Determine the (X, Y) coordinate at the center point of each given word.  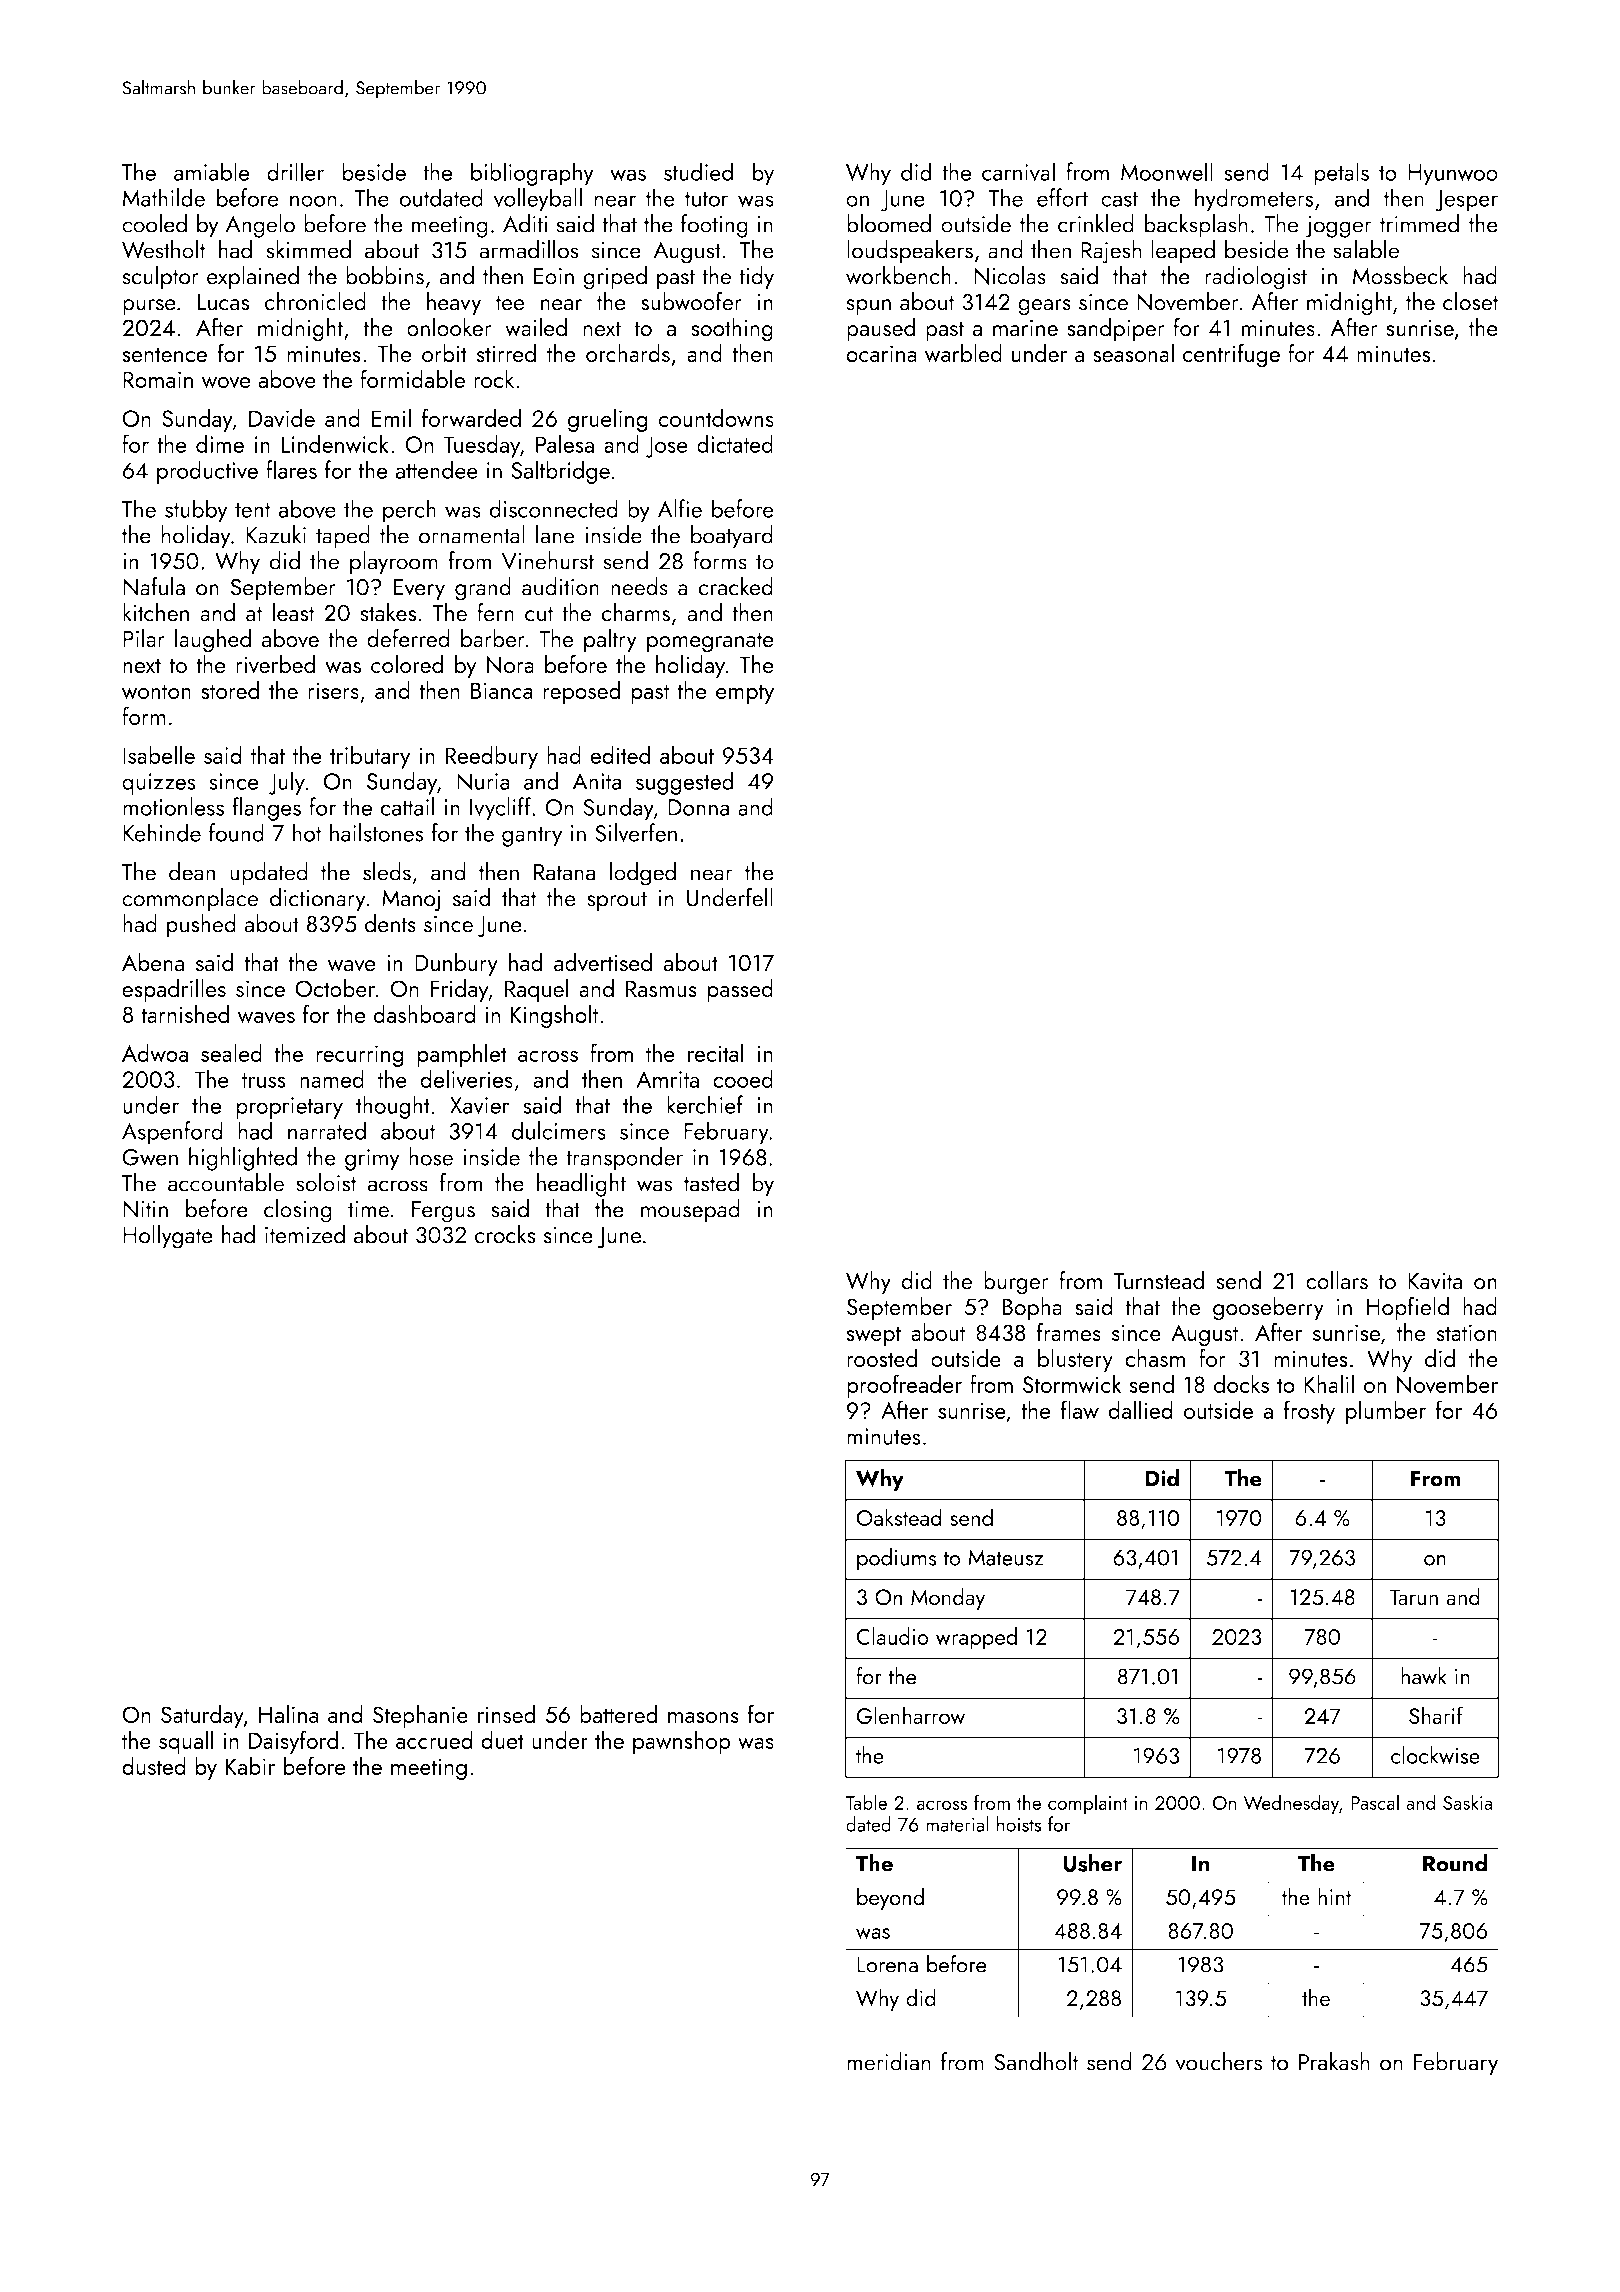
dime (220, 443)
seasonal (1133, 353)
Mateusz (1006, 1557)
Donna (698, 807)
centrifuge (1231, 355)
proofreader (904, 1386)
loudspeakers (910, 252)
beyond (890, 1898)
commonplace (190, 900)
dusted (154, 1765)
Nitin (145, 1209)
